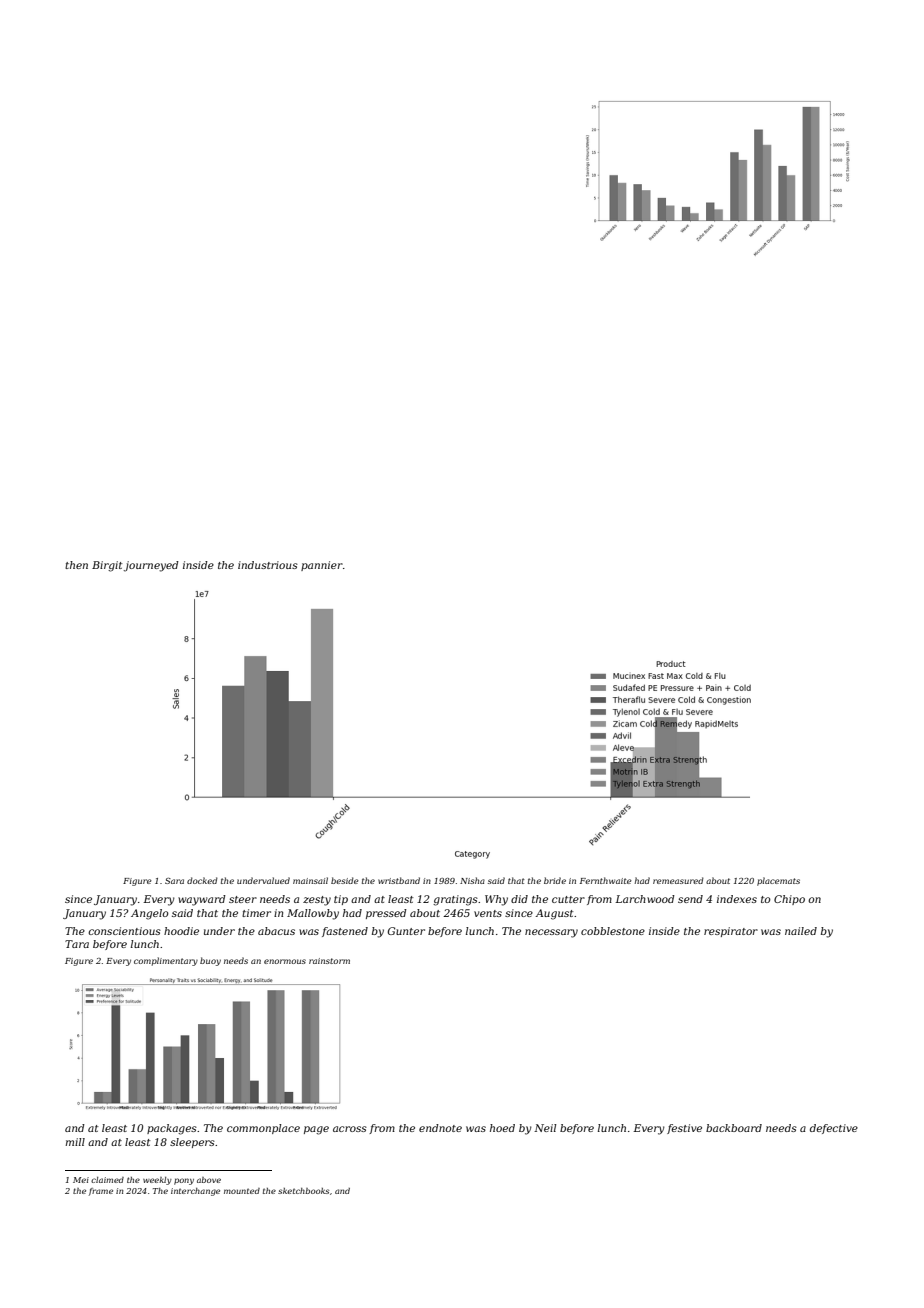 Image resolution: width=924 pixels, height=1308 pixels. I want to click on wristband, so click(399, 880).
